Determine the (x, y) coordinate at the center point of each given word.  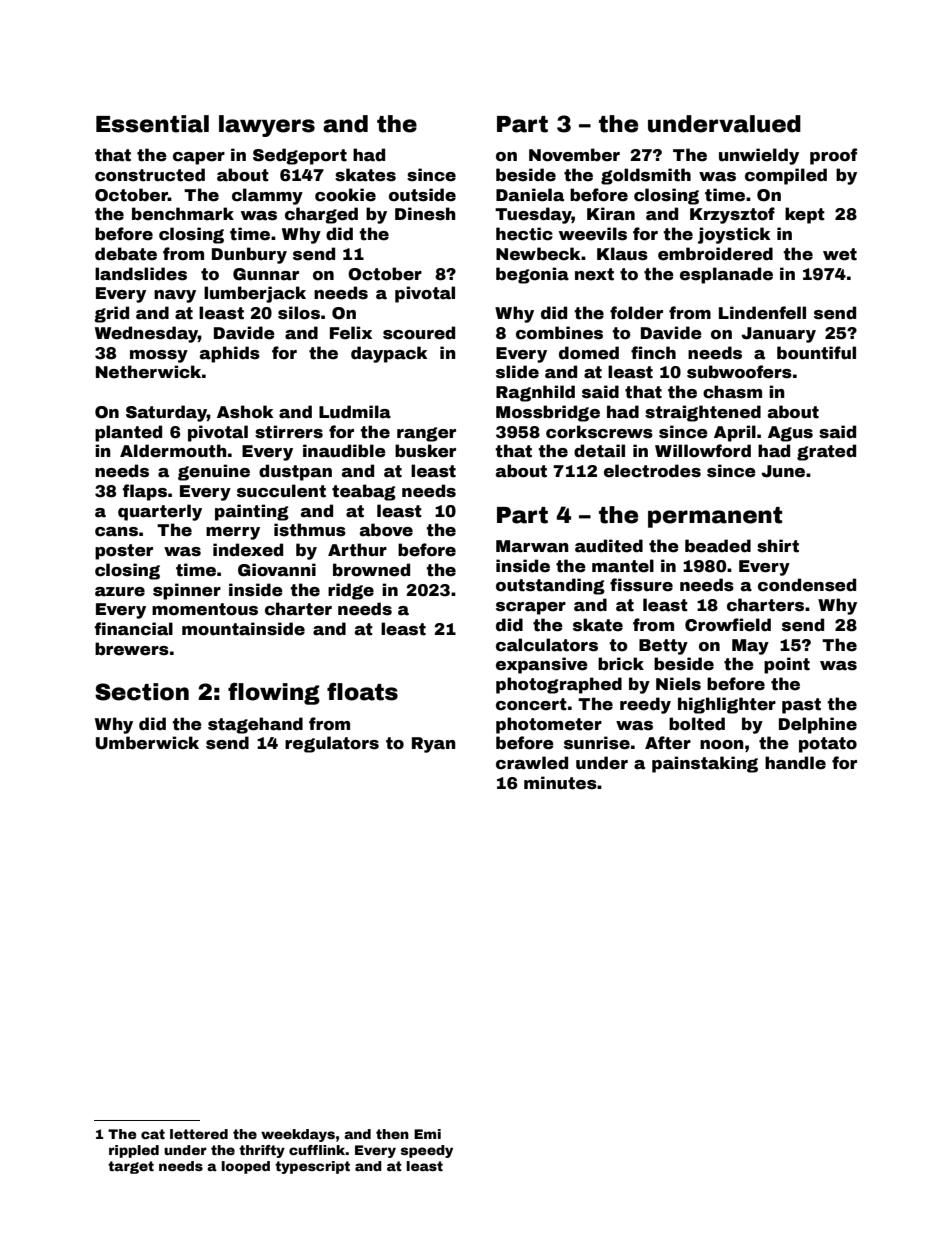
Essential (152, 124)
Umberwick (147, 743)
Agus (790, 434)
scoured (419, 333)
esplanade (726, 275)
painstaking (705, 764)
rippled (134, 1151)
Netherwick (148, 372)
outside (422, 195)
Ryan (434, 745)
